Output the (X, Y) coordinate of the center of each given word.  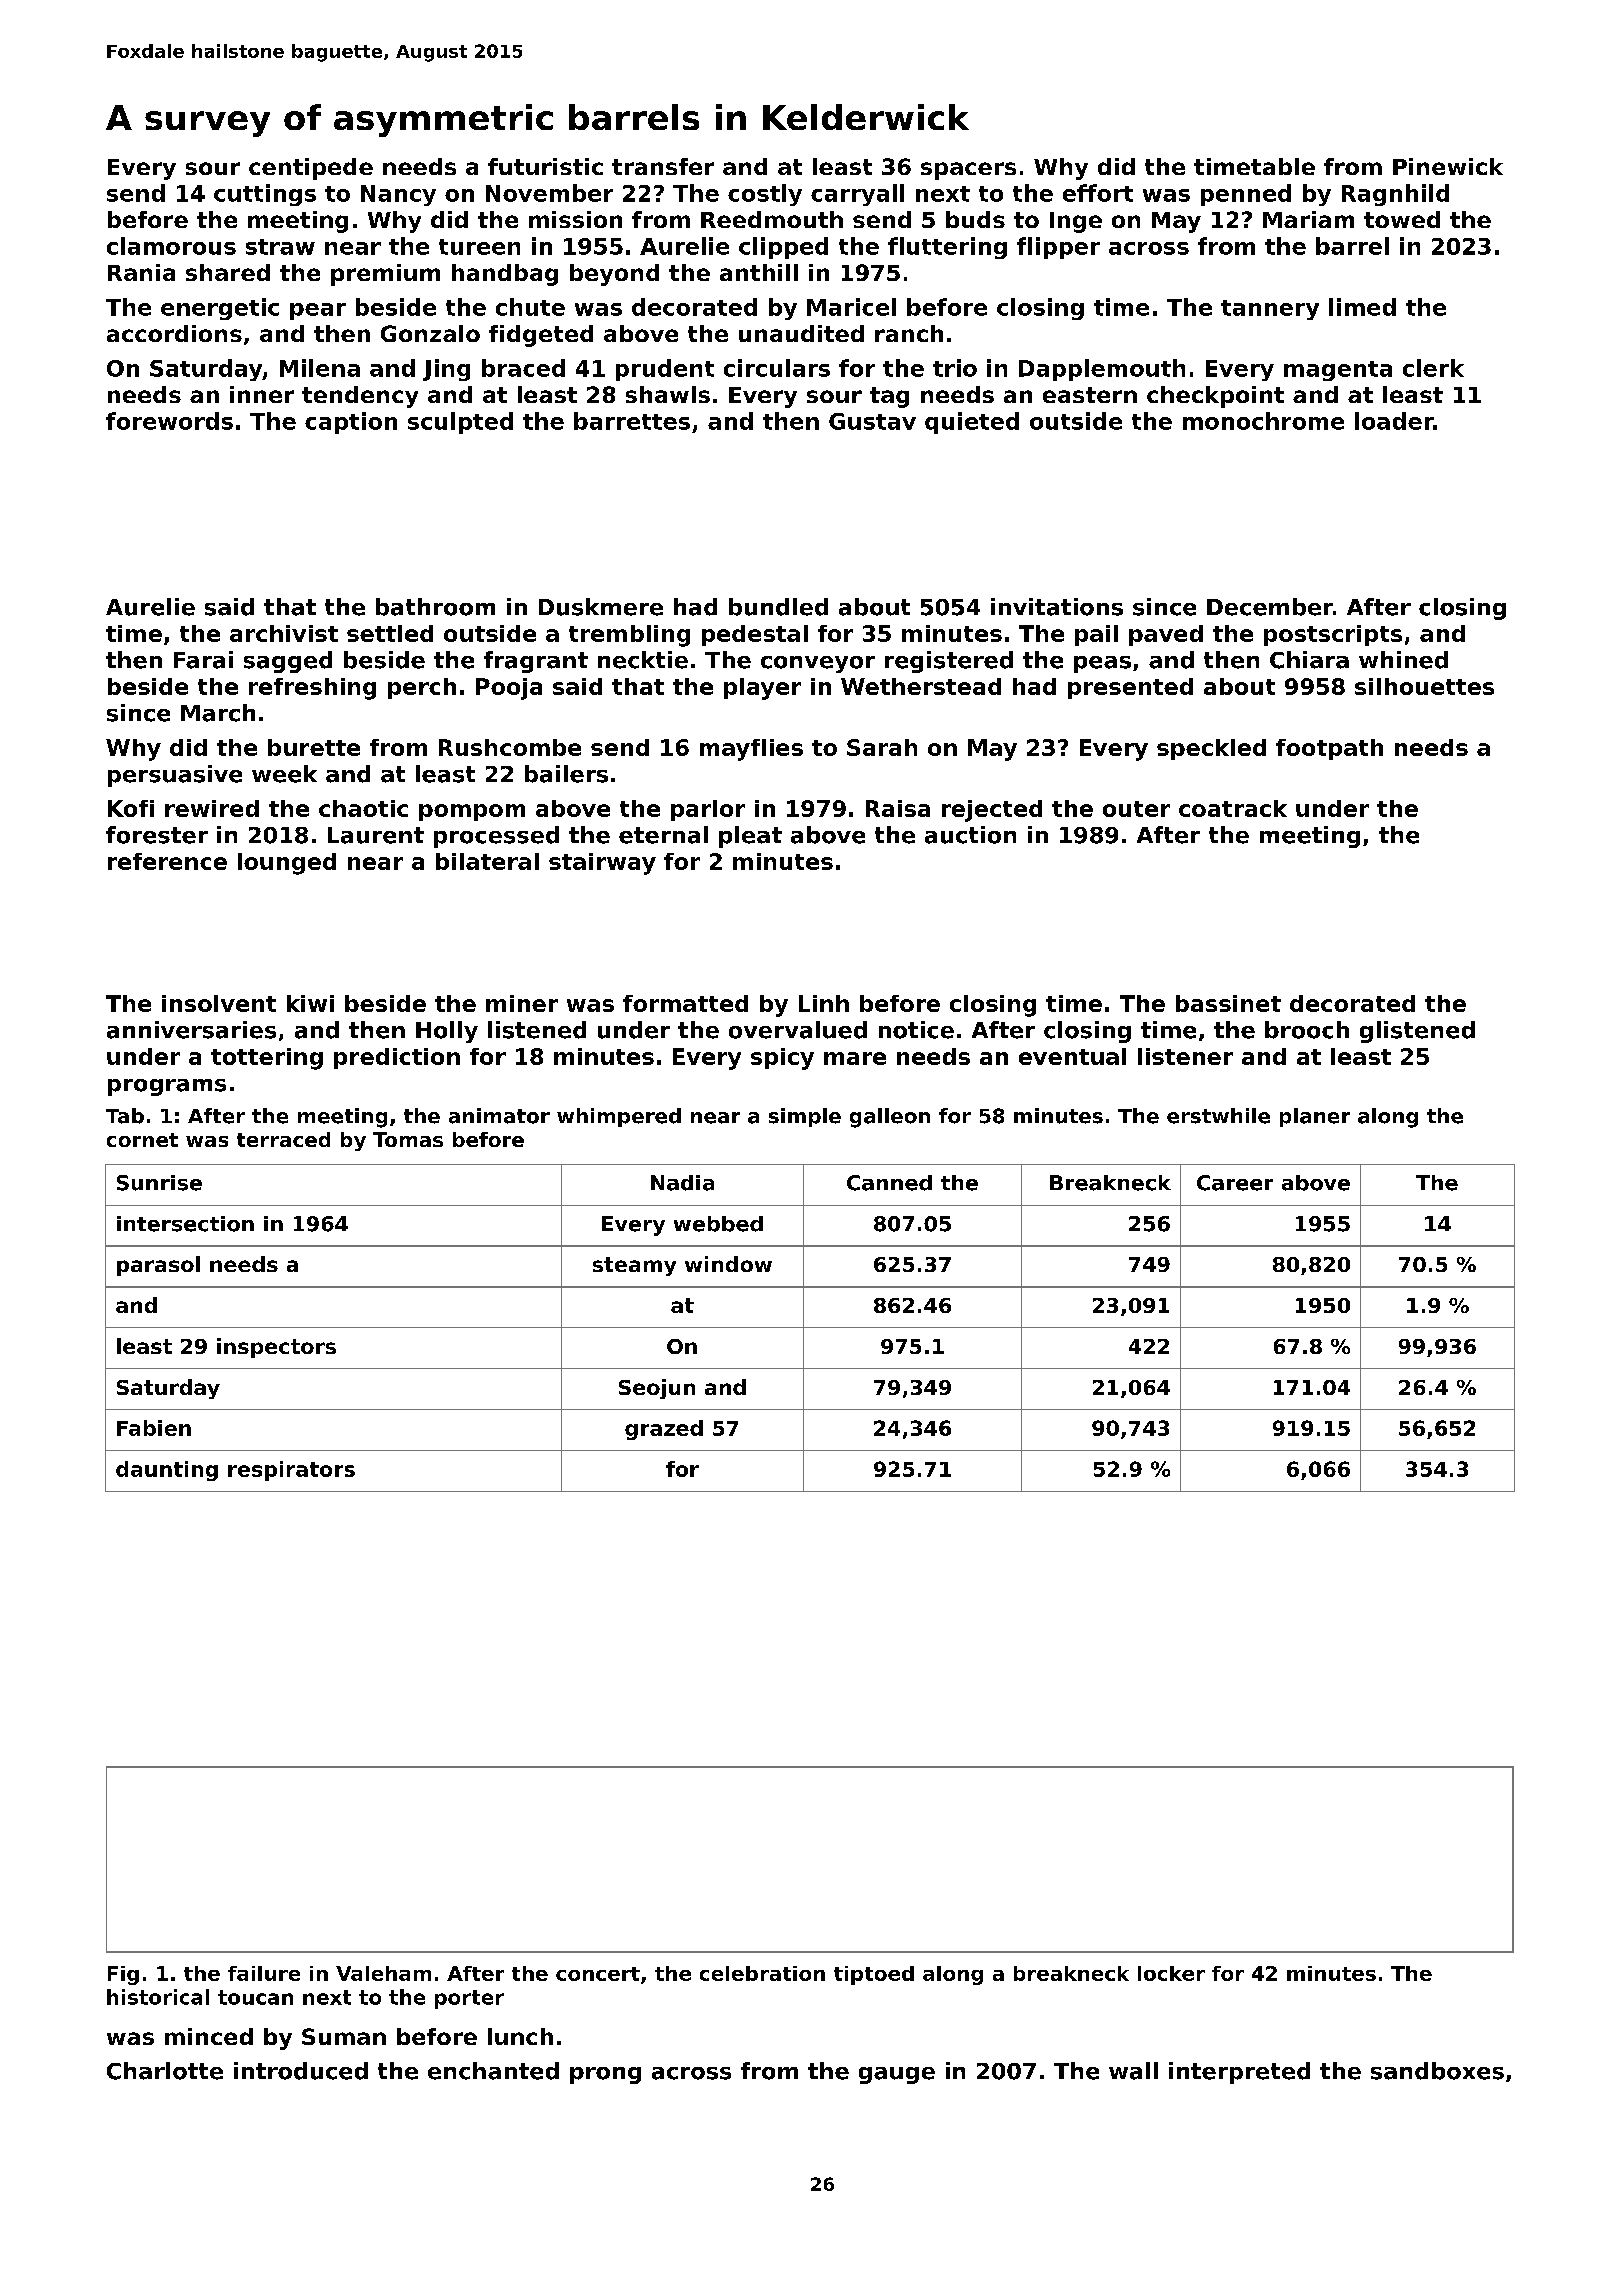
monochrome (1263, 421)
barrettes (632, 421)
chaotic (363, 808)
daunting (167, 1471)
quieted (972, 423)
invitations (1057, 607)
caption (351, 423)
